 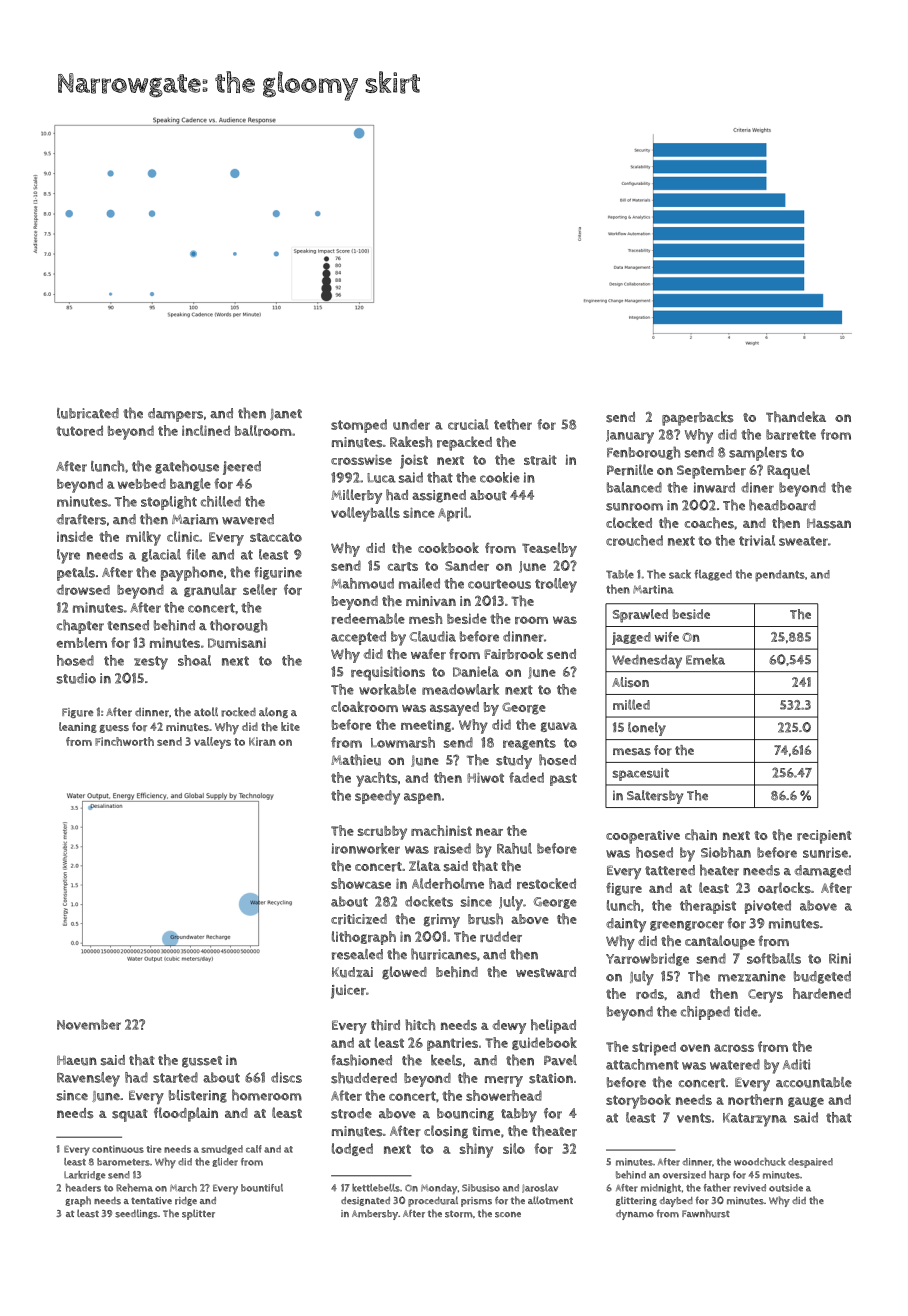 I want to click on Emeka, so click(x=705, y=659).
